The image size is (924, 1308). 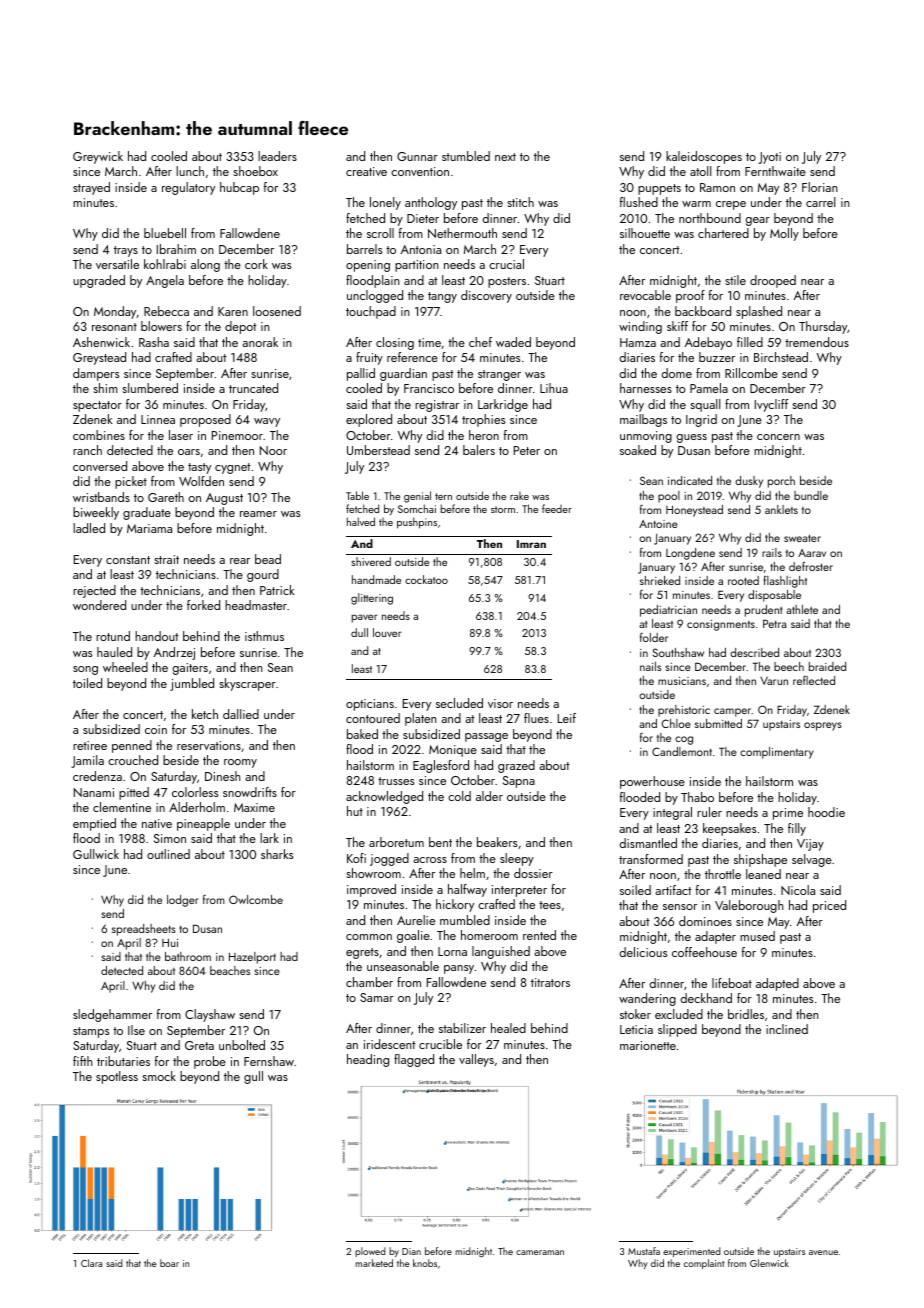 I want to click on Francisco, so click(x=429, y=388).
